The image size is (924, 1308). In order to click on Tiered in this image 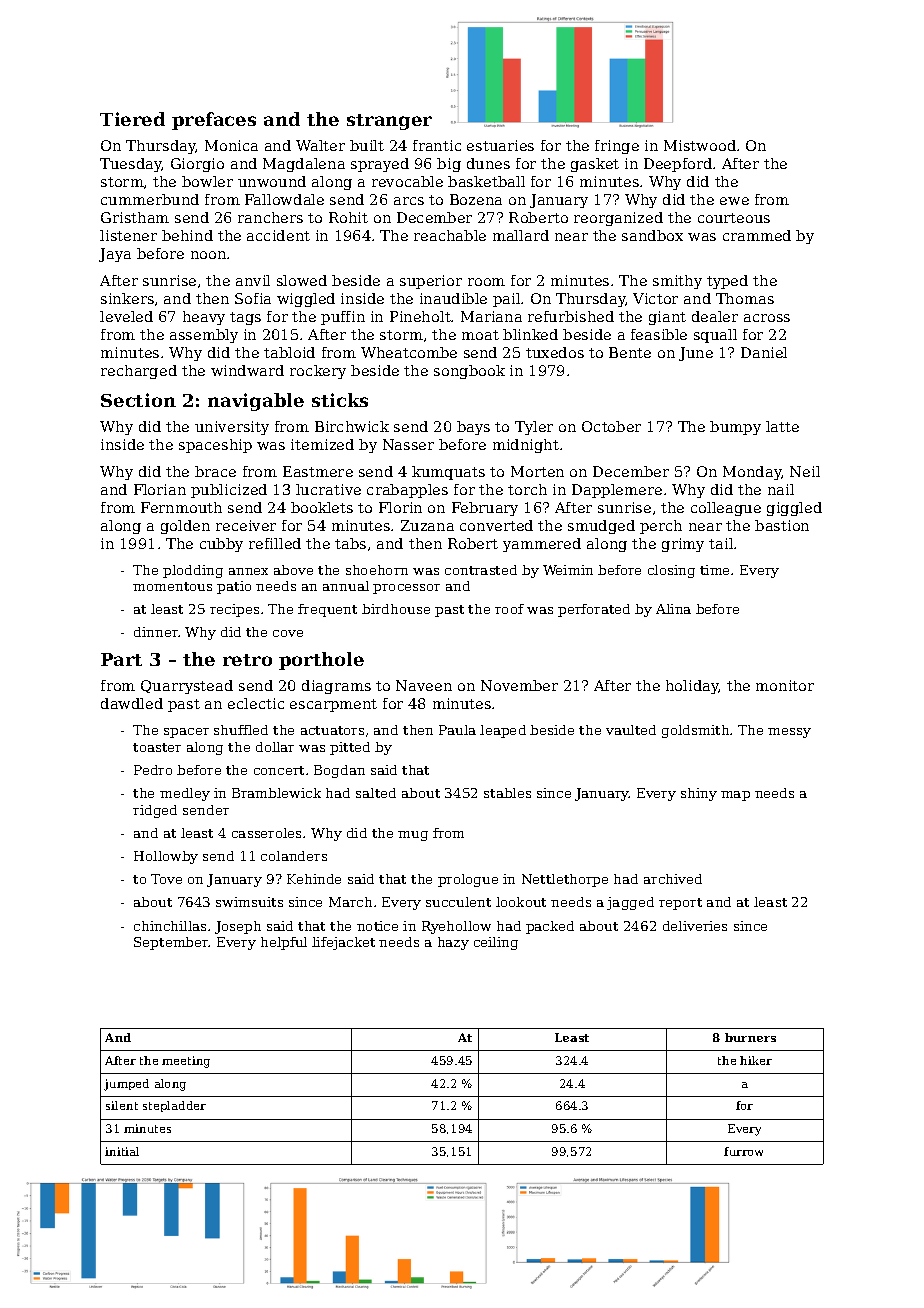, I will do `click(132, 119)`.
